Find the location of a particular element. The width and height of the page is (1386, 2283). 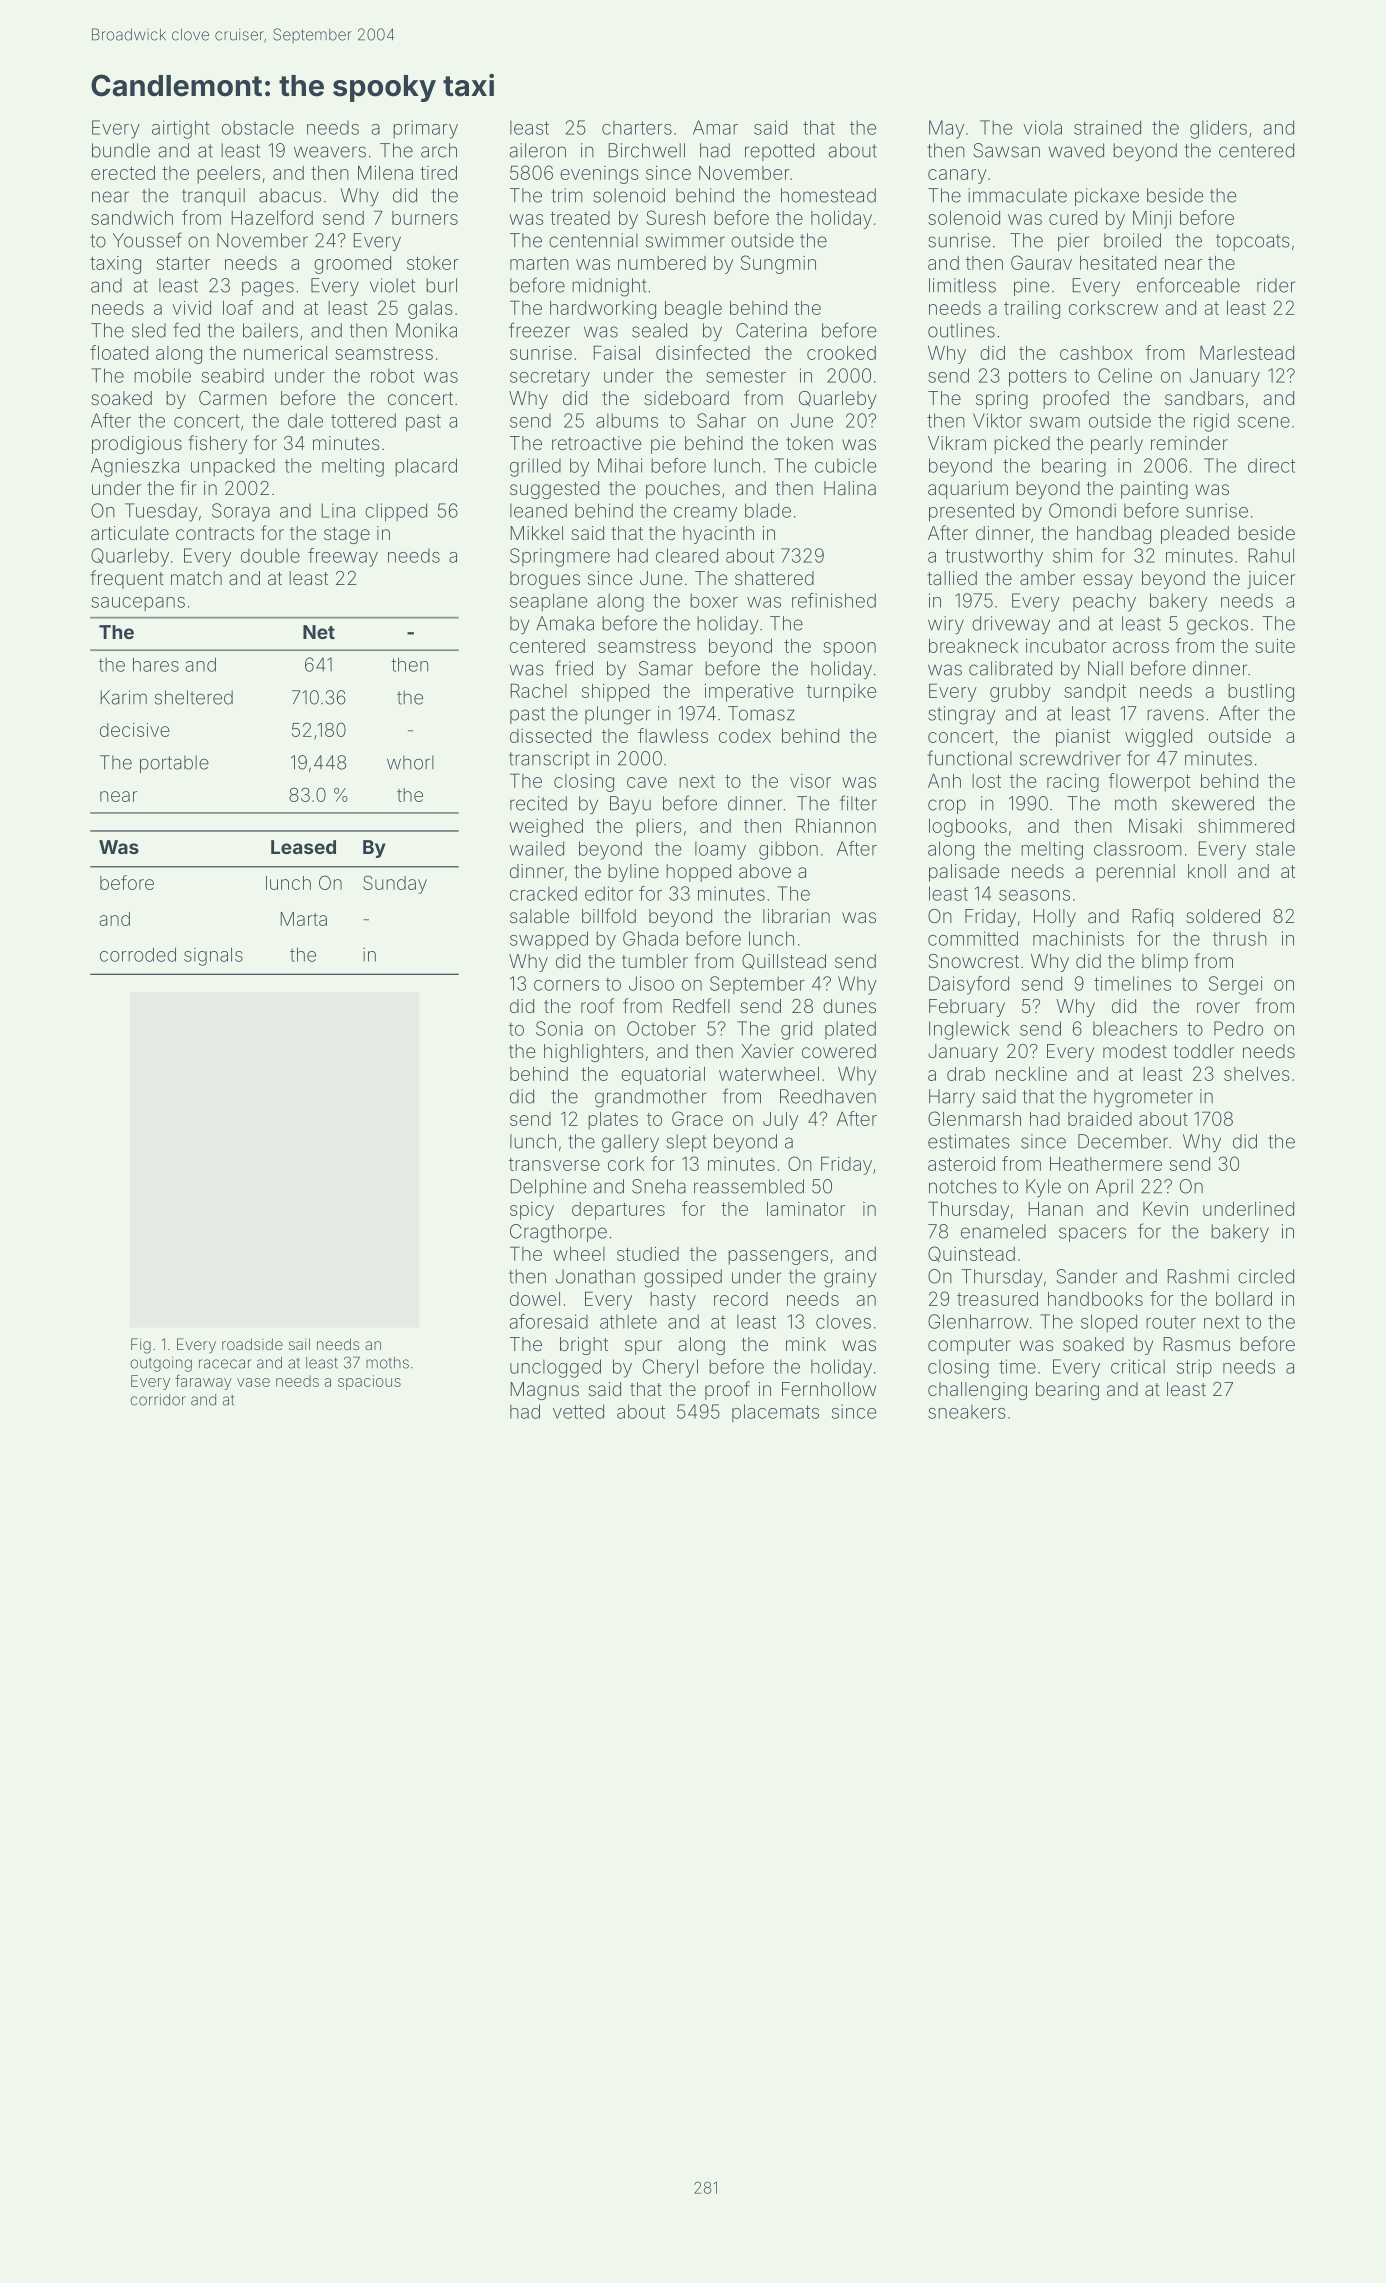

spacious is located at coordinates (369, 1382).
